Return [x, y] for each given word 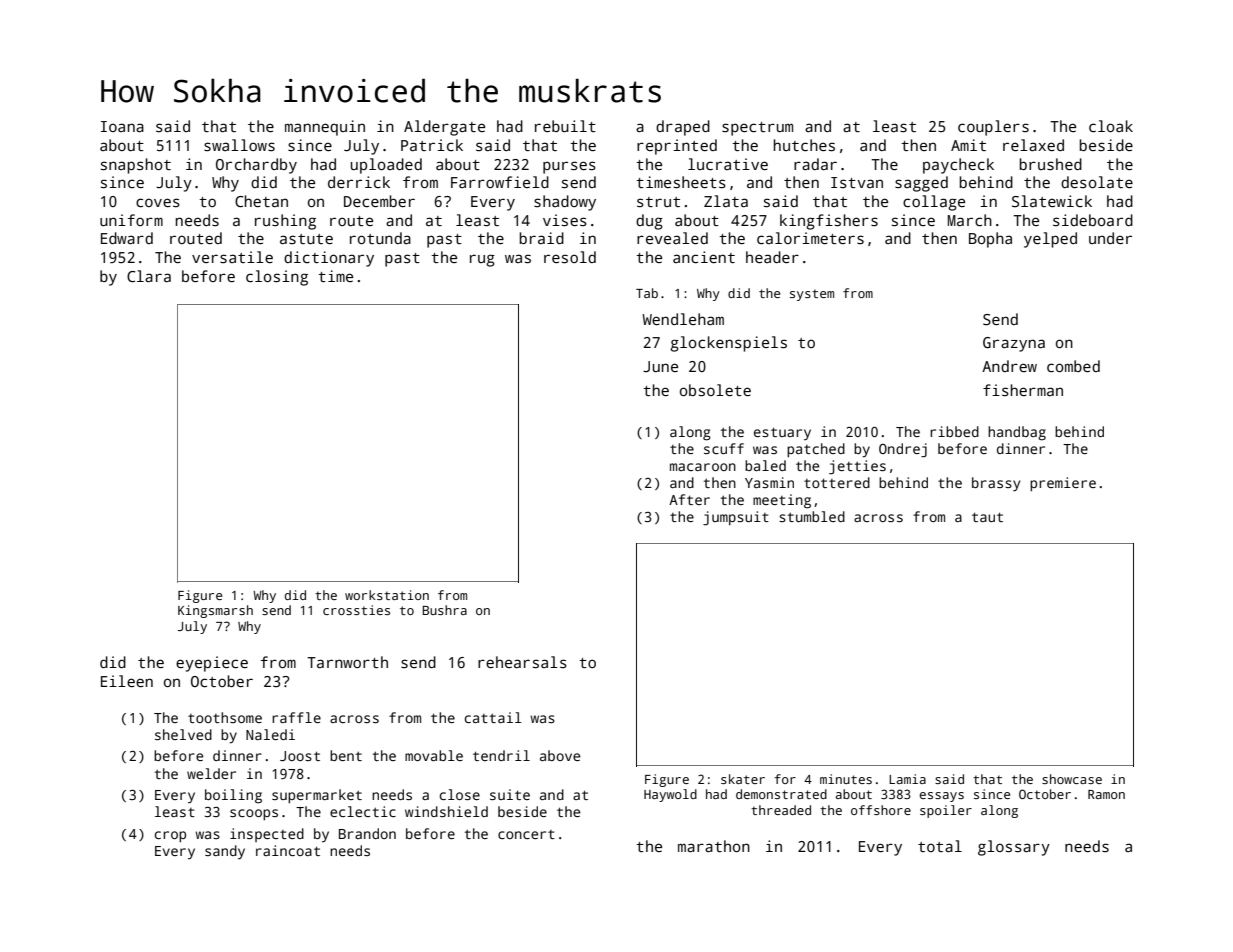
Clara [149, 276]
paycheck [958, 166]
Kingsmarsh [215, 611]
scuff [724, 448]
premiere [1063, 484]
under [1110, 238]
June [660, 366]
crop [170, 837]
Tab [647, 293]
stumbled [812, 516]
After [689, 499]
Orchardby [256, 166]
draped [683, 128]
